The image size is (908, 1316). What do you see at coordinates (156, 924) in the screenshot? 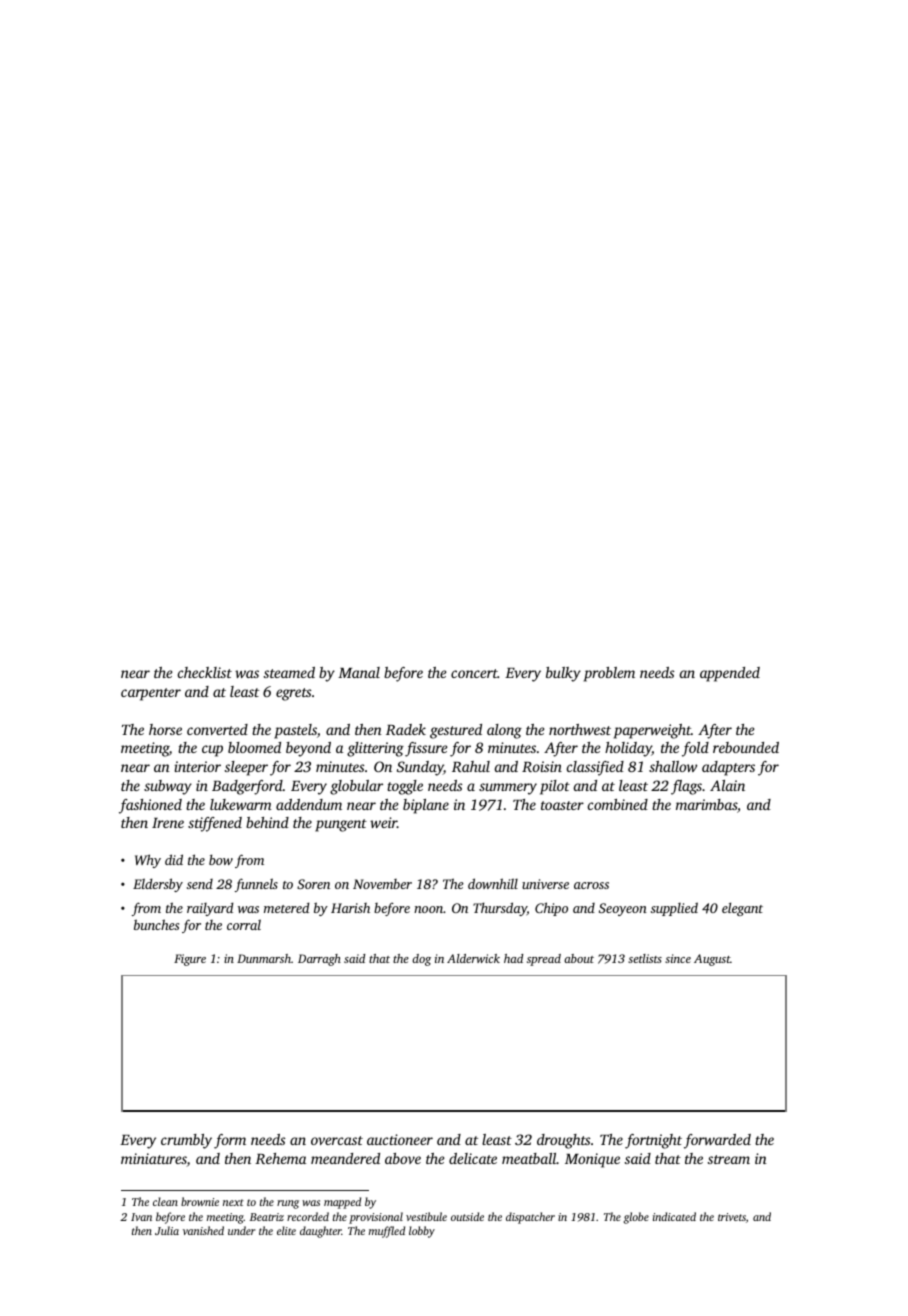
I see `bunches` at bounding box center [156, 924].
